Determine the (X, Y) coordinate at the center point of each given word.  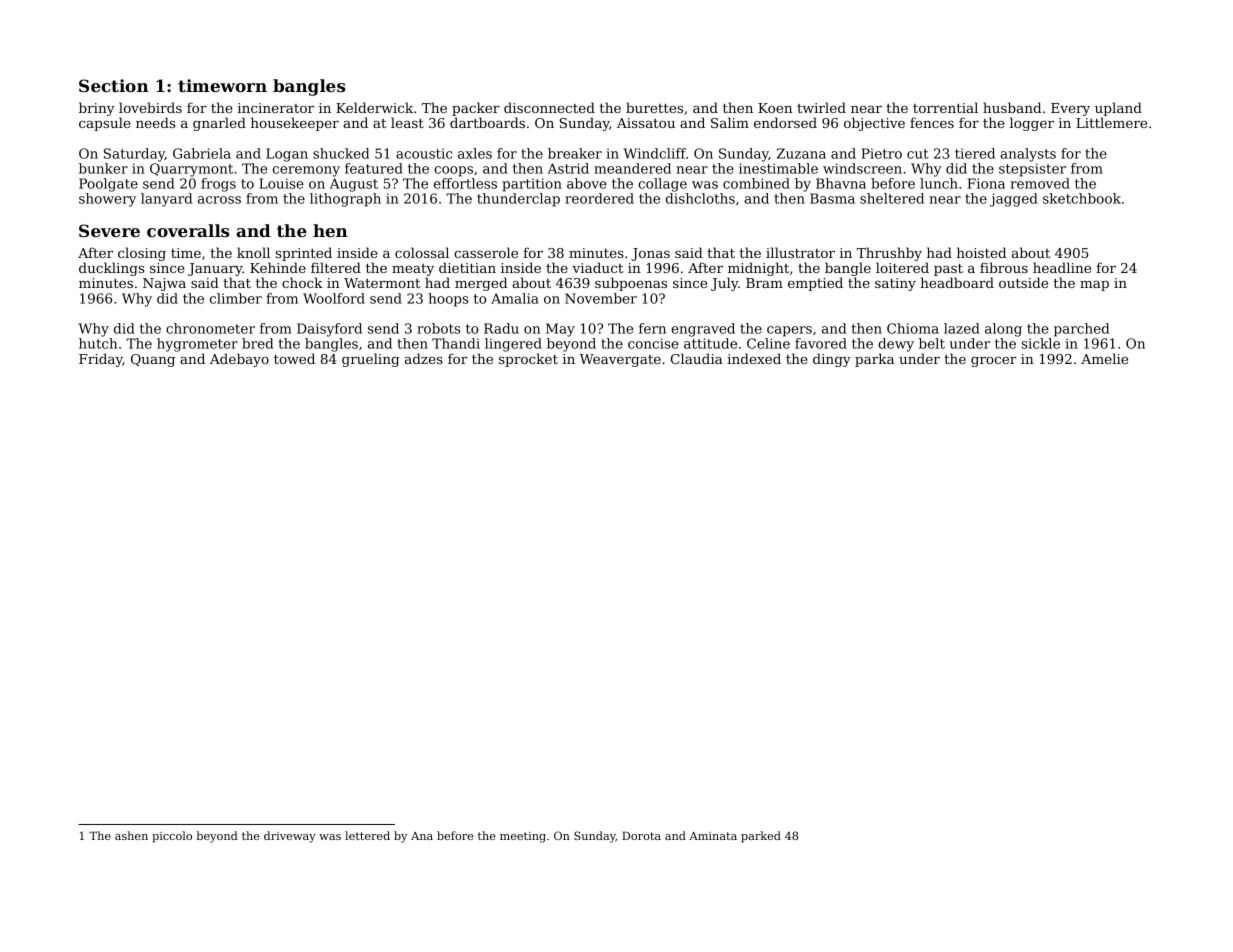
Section (114, 85)
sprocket (528, 360)
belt (932, 343)
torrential (945, 107)
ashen (131, 835)
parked (761, 837)
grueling (370, 360)
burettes (654, 107)
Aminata (713, 836)
